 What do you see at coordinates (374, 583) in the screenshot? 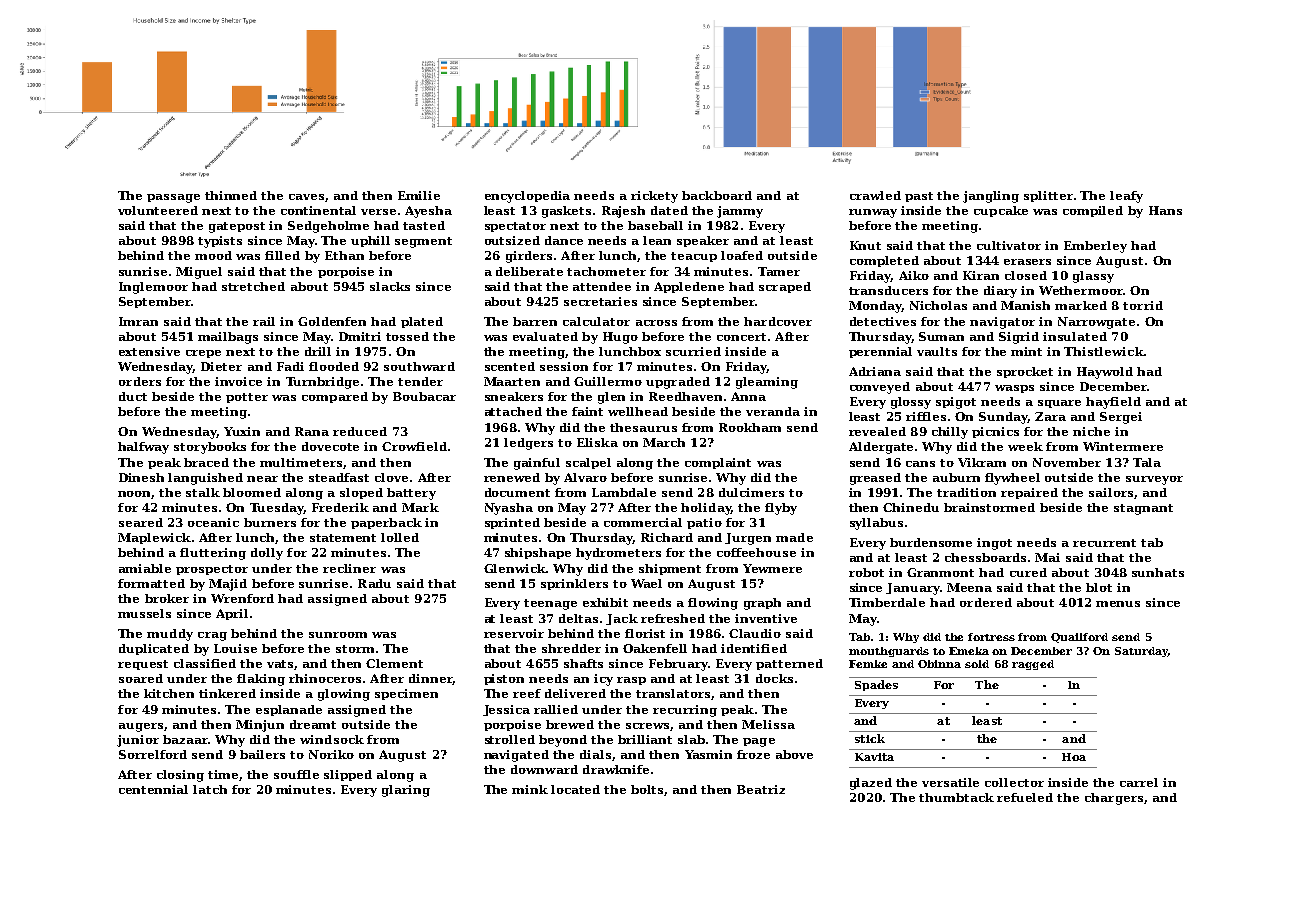
I see `Radu` at bounding box center [374, 583].
